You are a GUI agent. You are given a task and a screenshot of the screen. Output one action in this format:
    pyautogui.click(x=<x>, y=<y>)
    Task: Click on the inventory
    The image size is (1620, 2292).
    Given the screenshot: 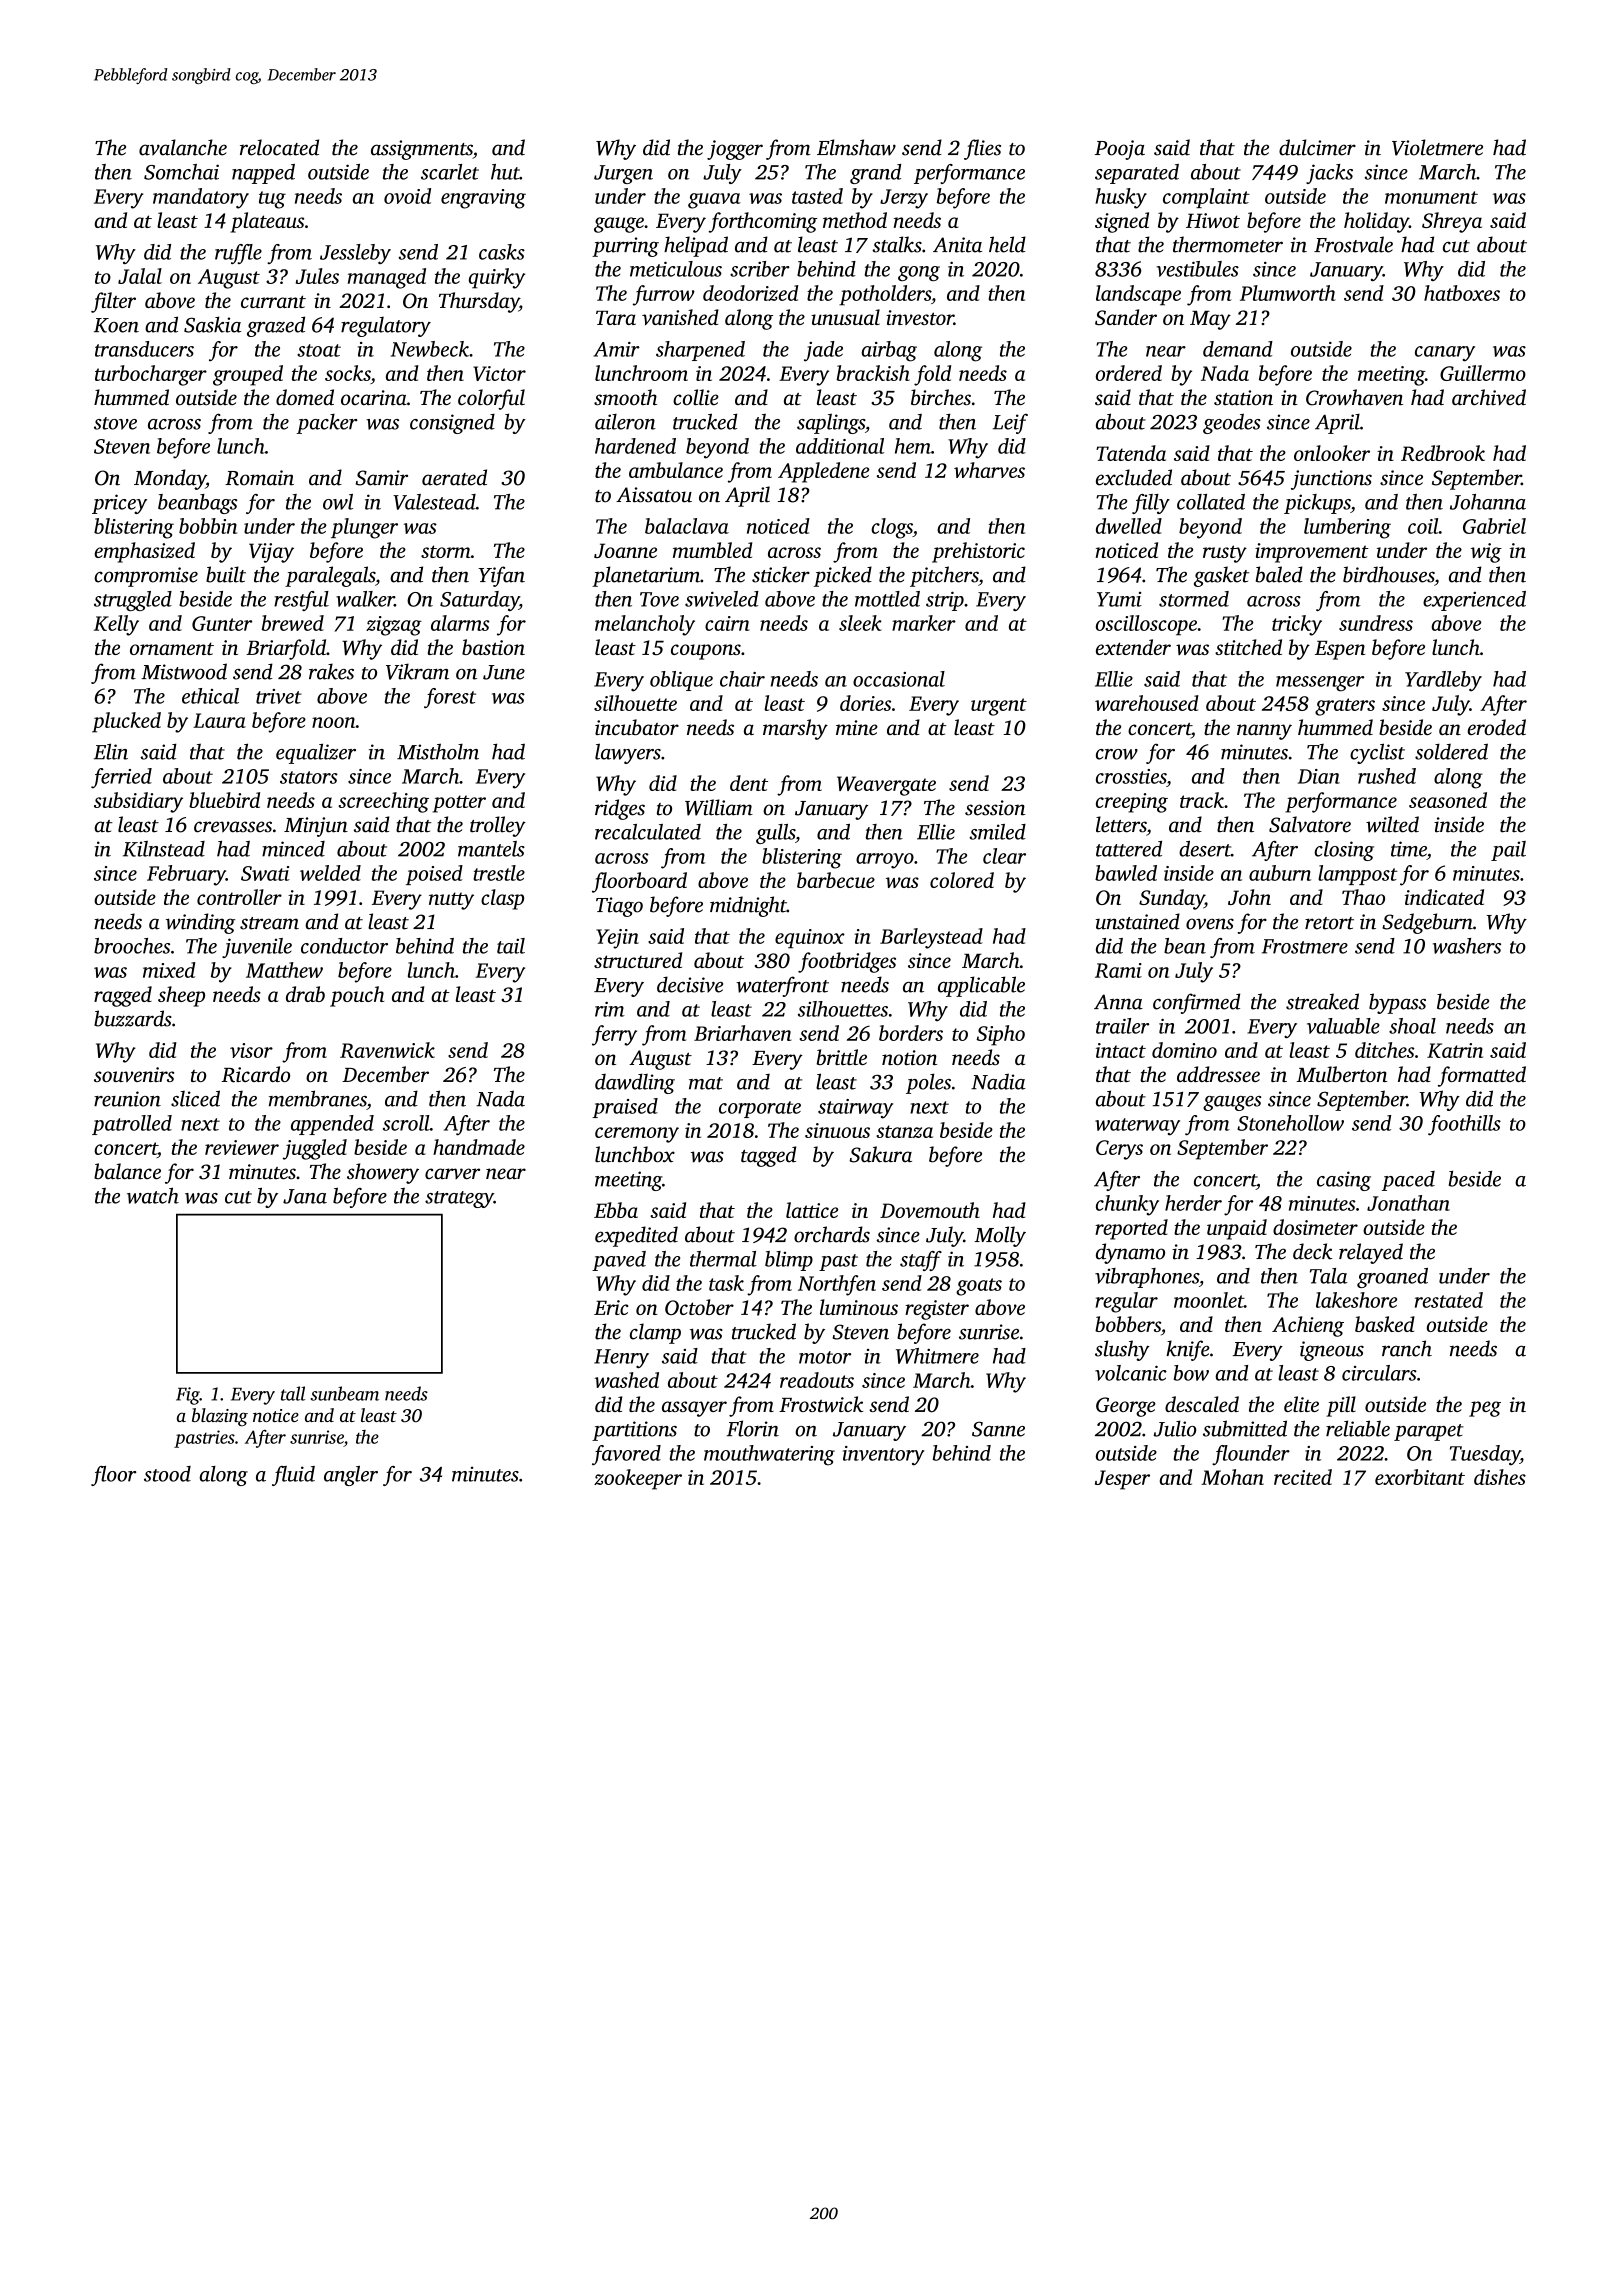 What is the action you would take?
    pyautogui.click(x=884, y=1456)
